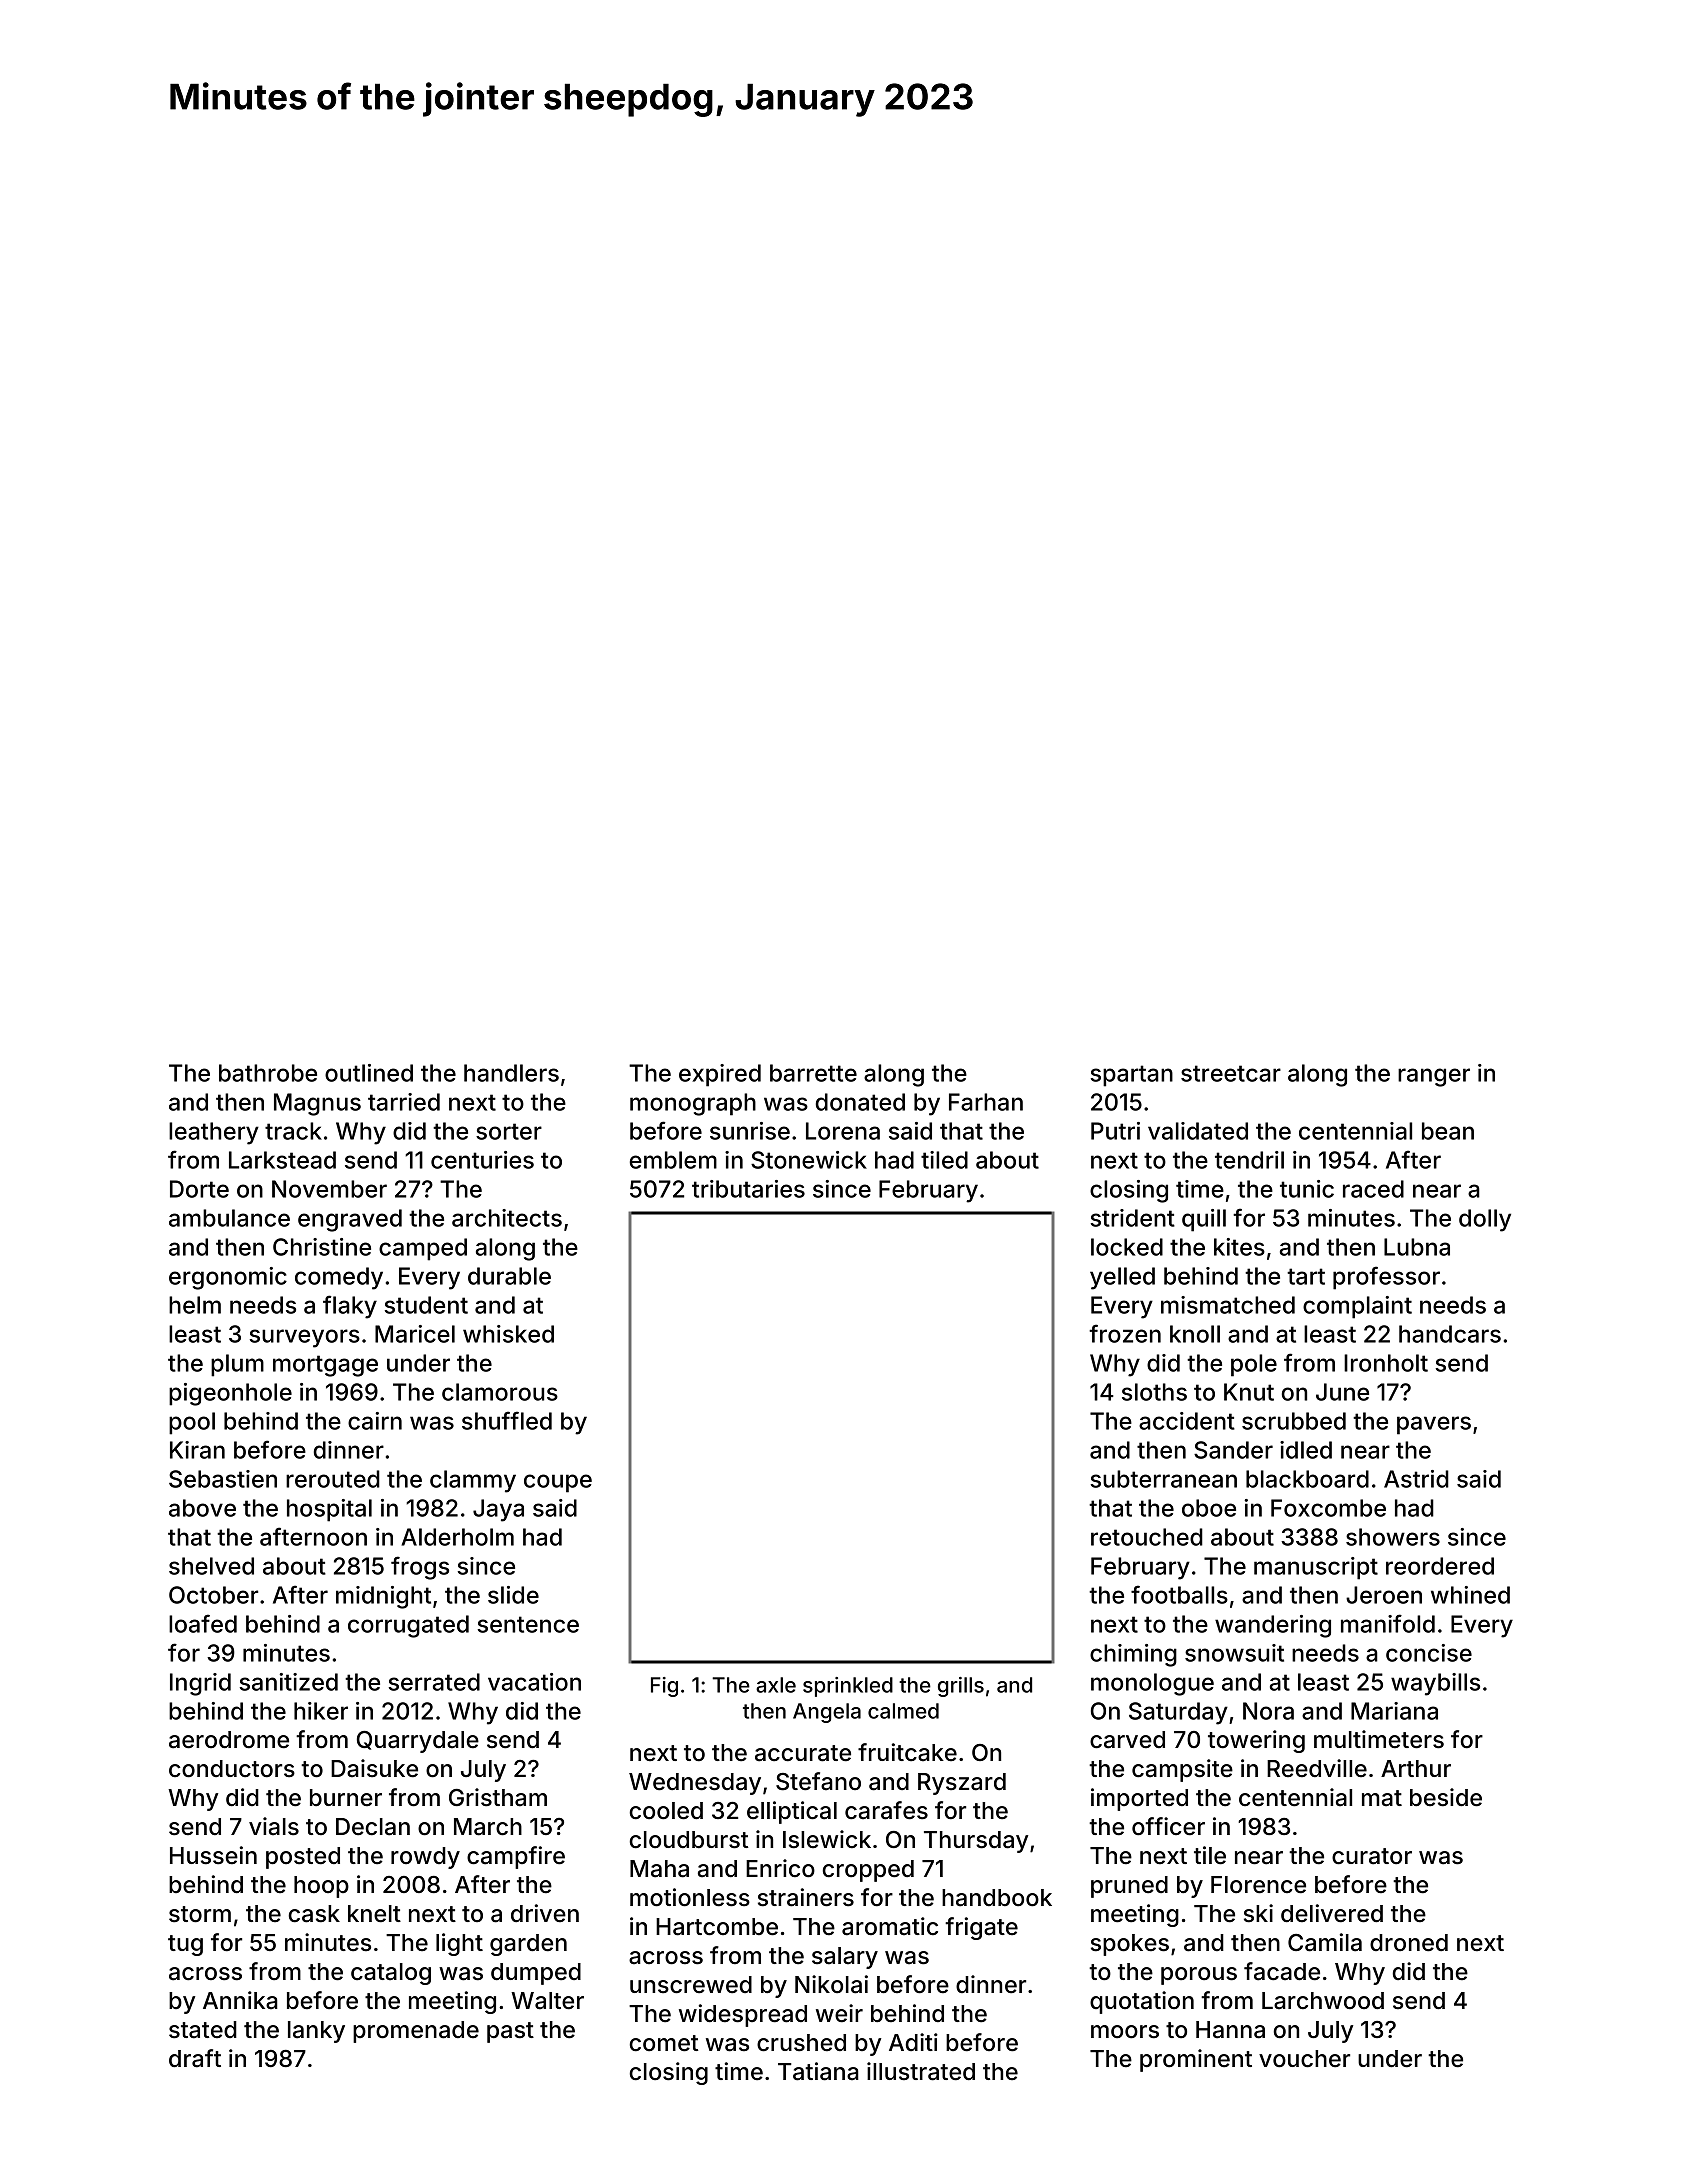 This screenshot has height=2178, width=1683. I want to click on sunrise, so click(750, 1131).
